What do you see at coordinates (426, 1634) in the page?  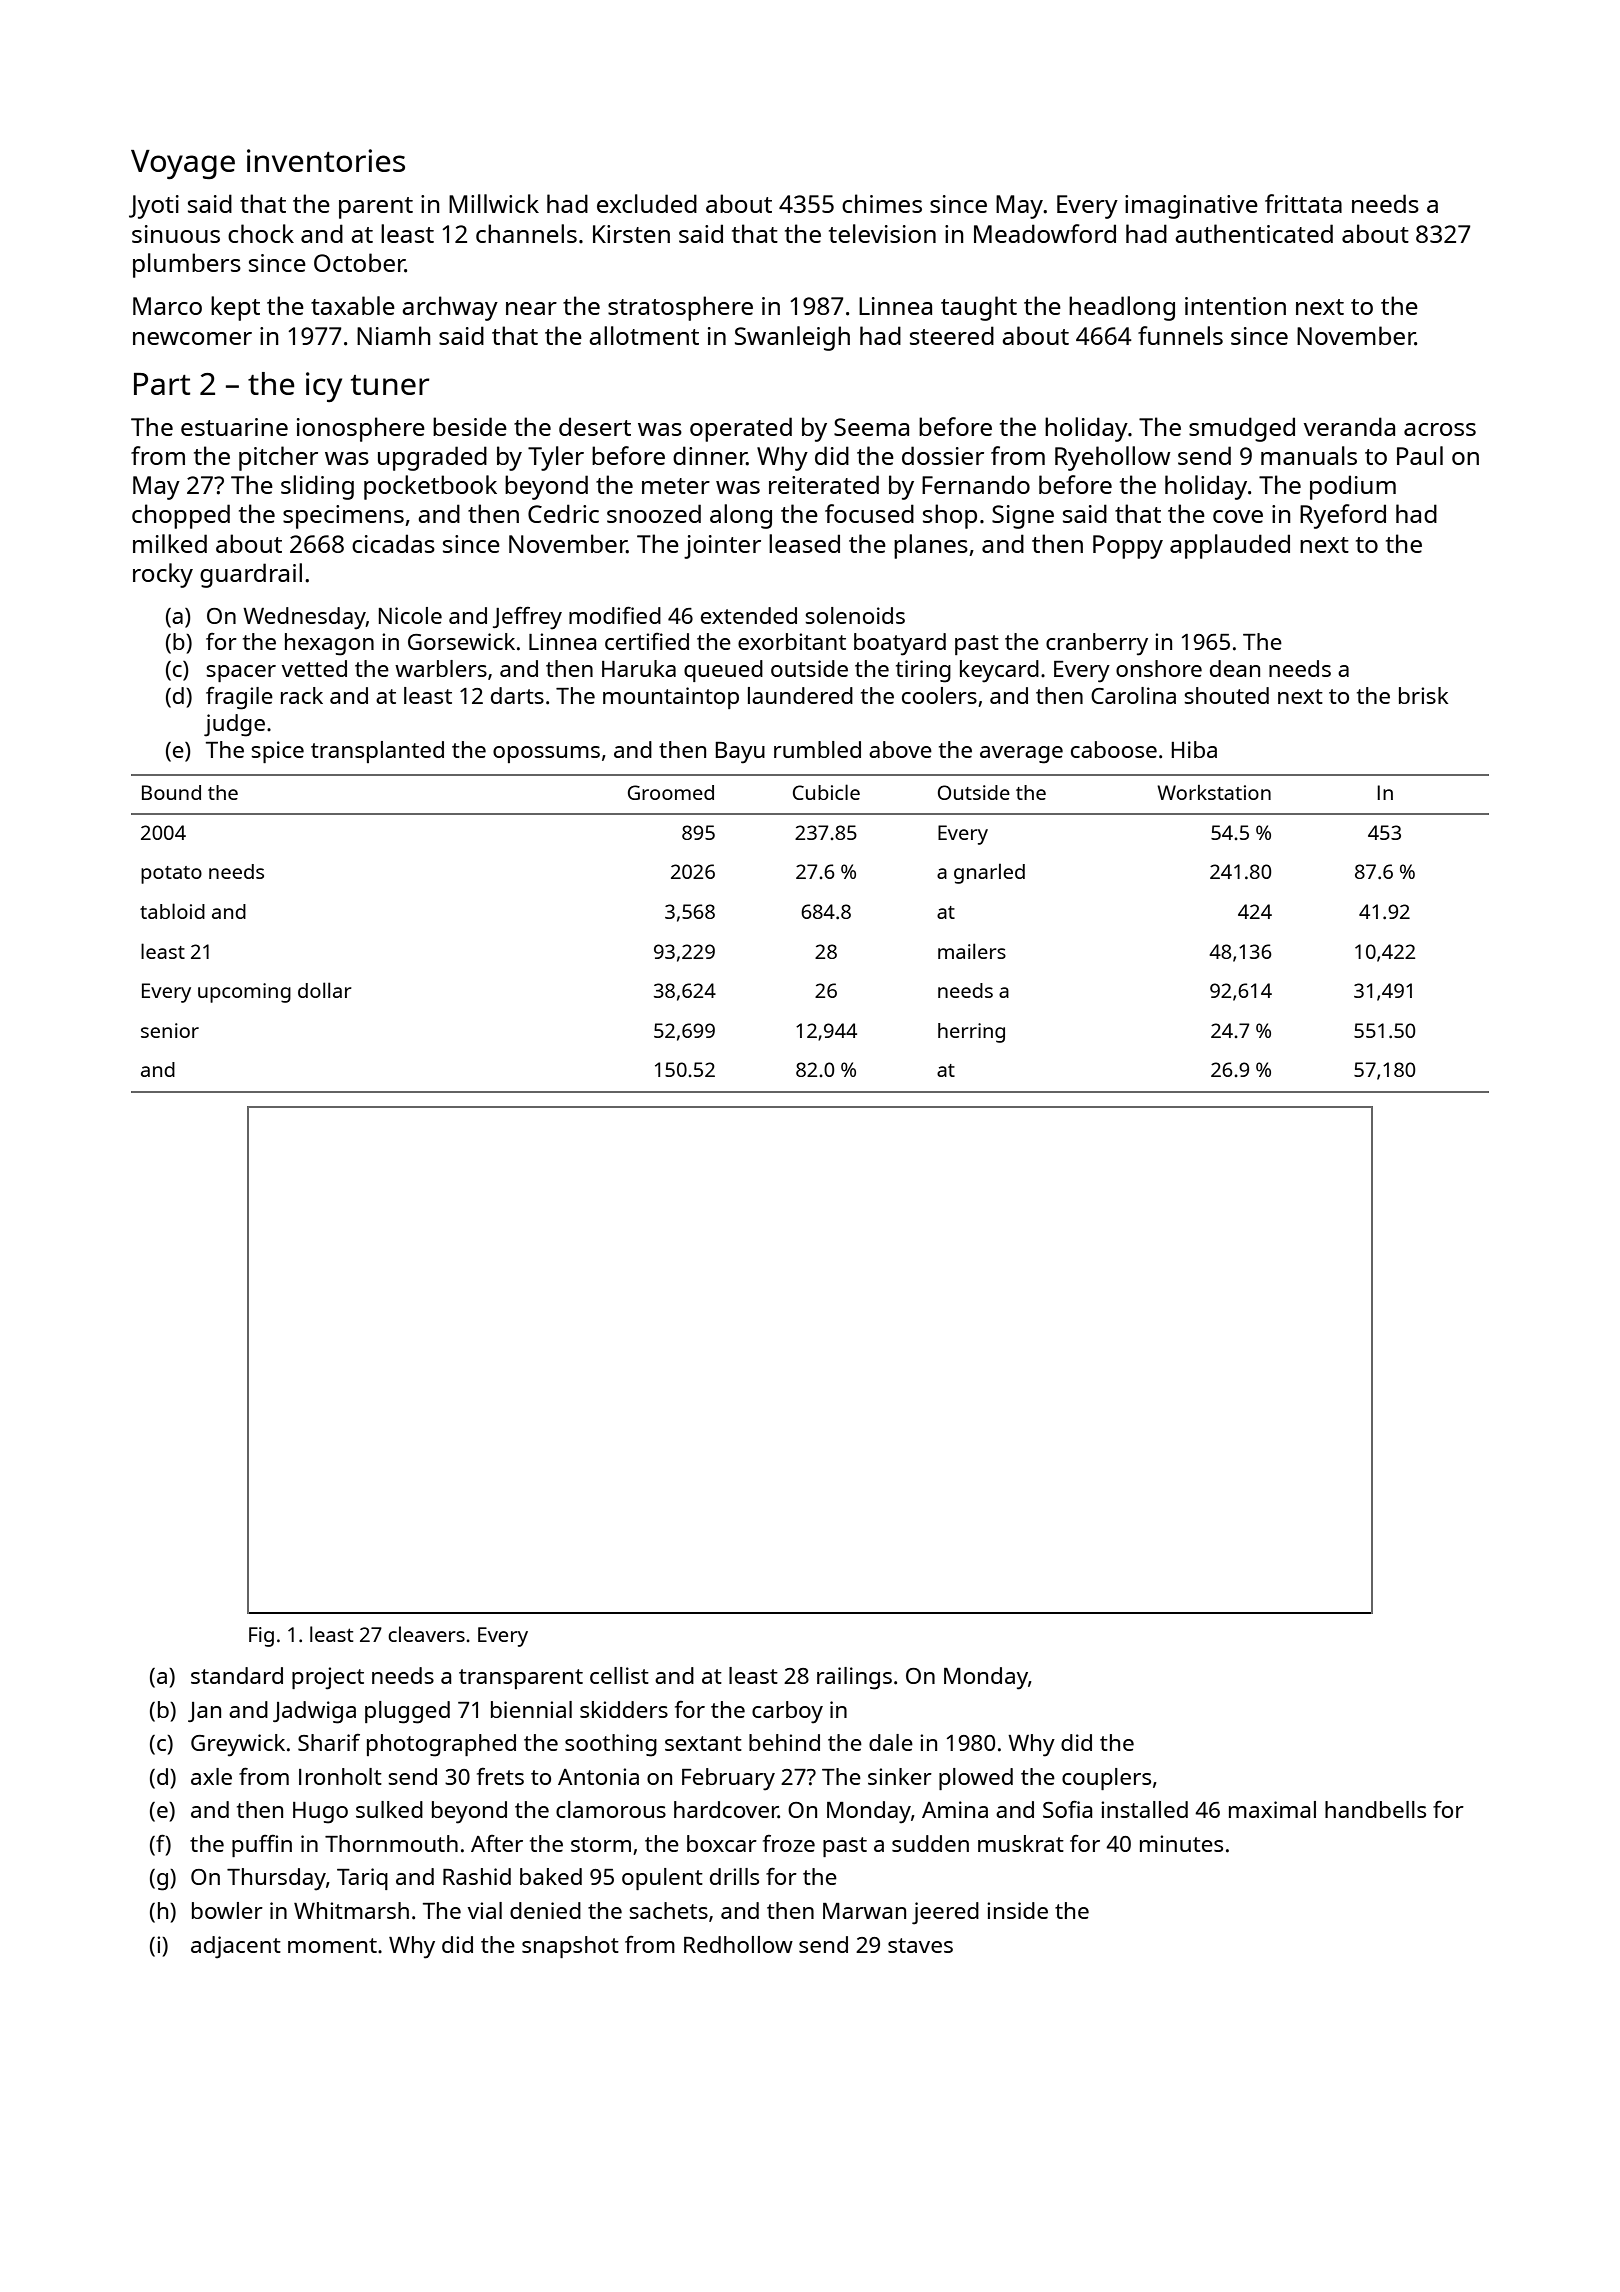 I see `cleavers` at bounding box center [426, 1634].
